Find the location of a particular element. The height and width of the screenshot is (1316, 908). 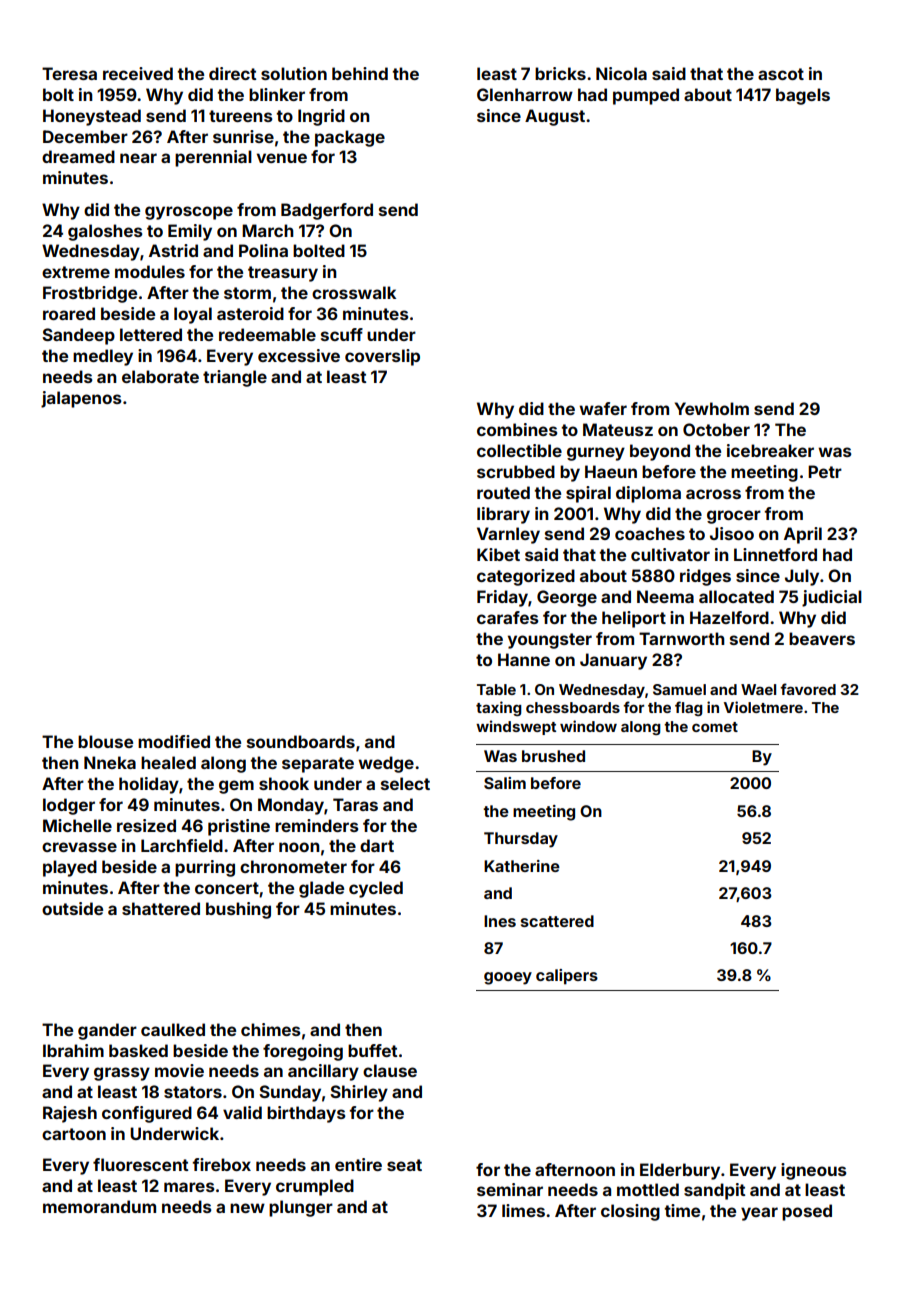

year is located at coordinates (759, 1214).
